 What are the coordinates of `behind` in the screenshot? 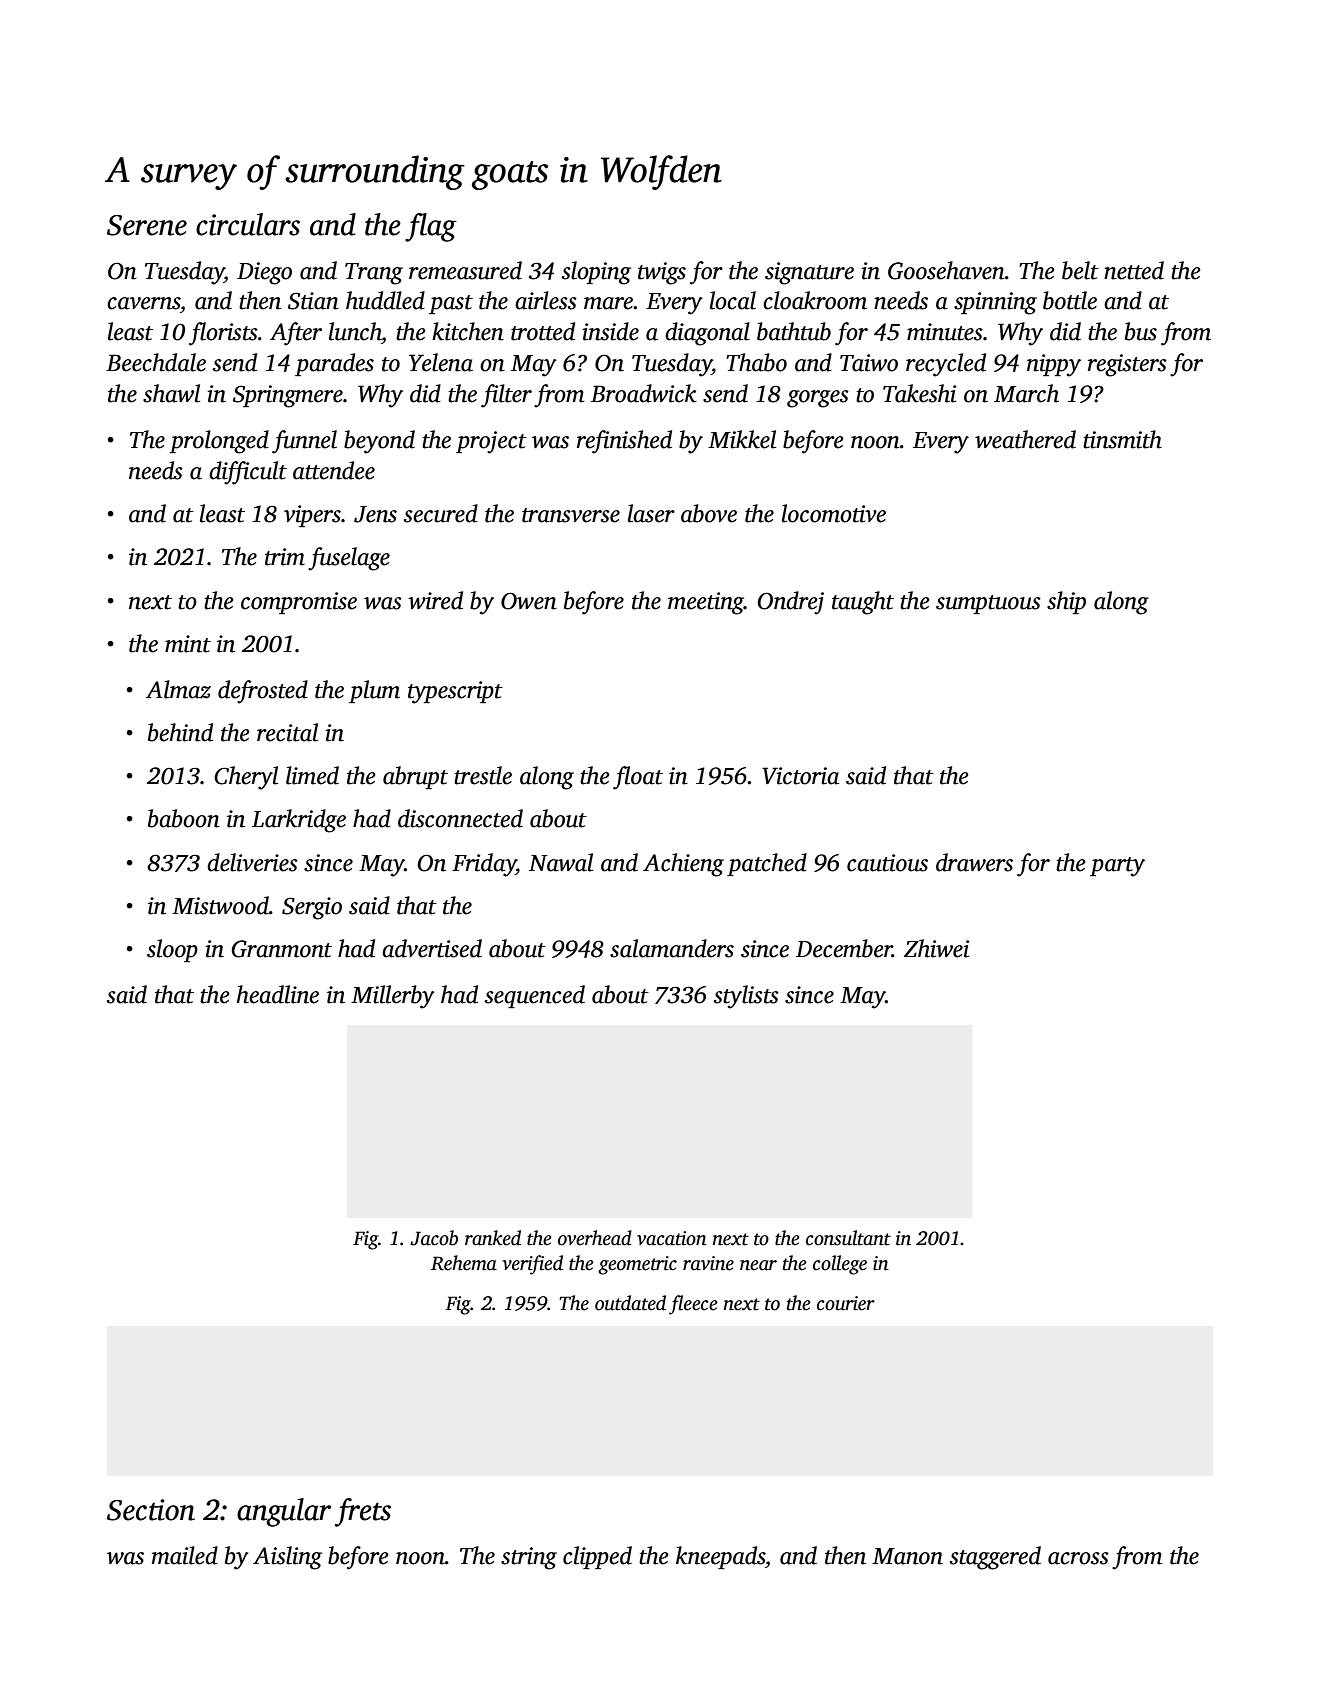 It's located at (180, 732).
